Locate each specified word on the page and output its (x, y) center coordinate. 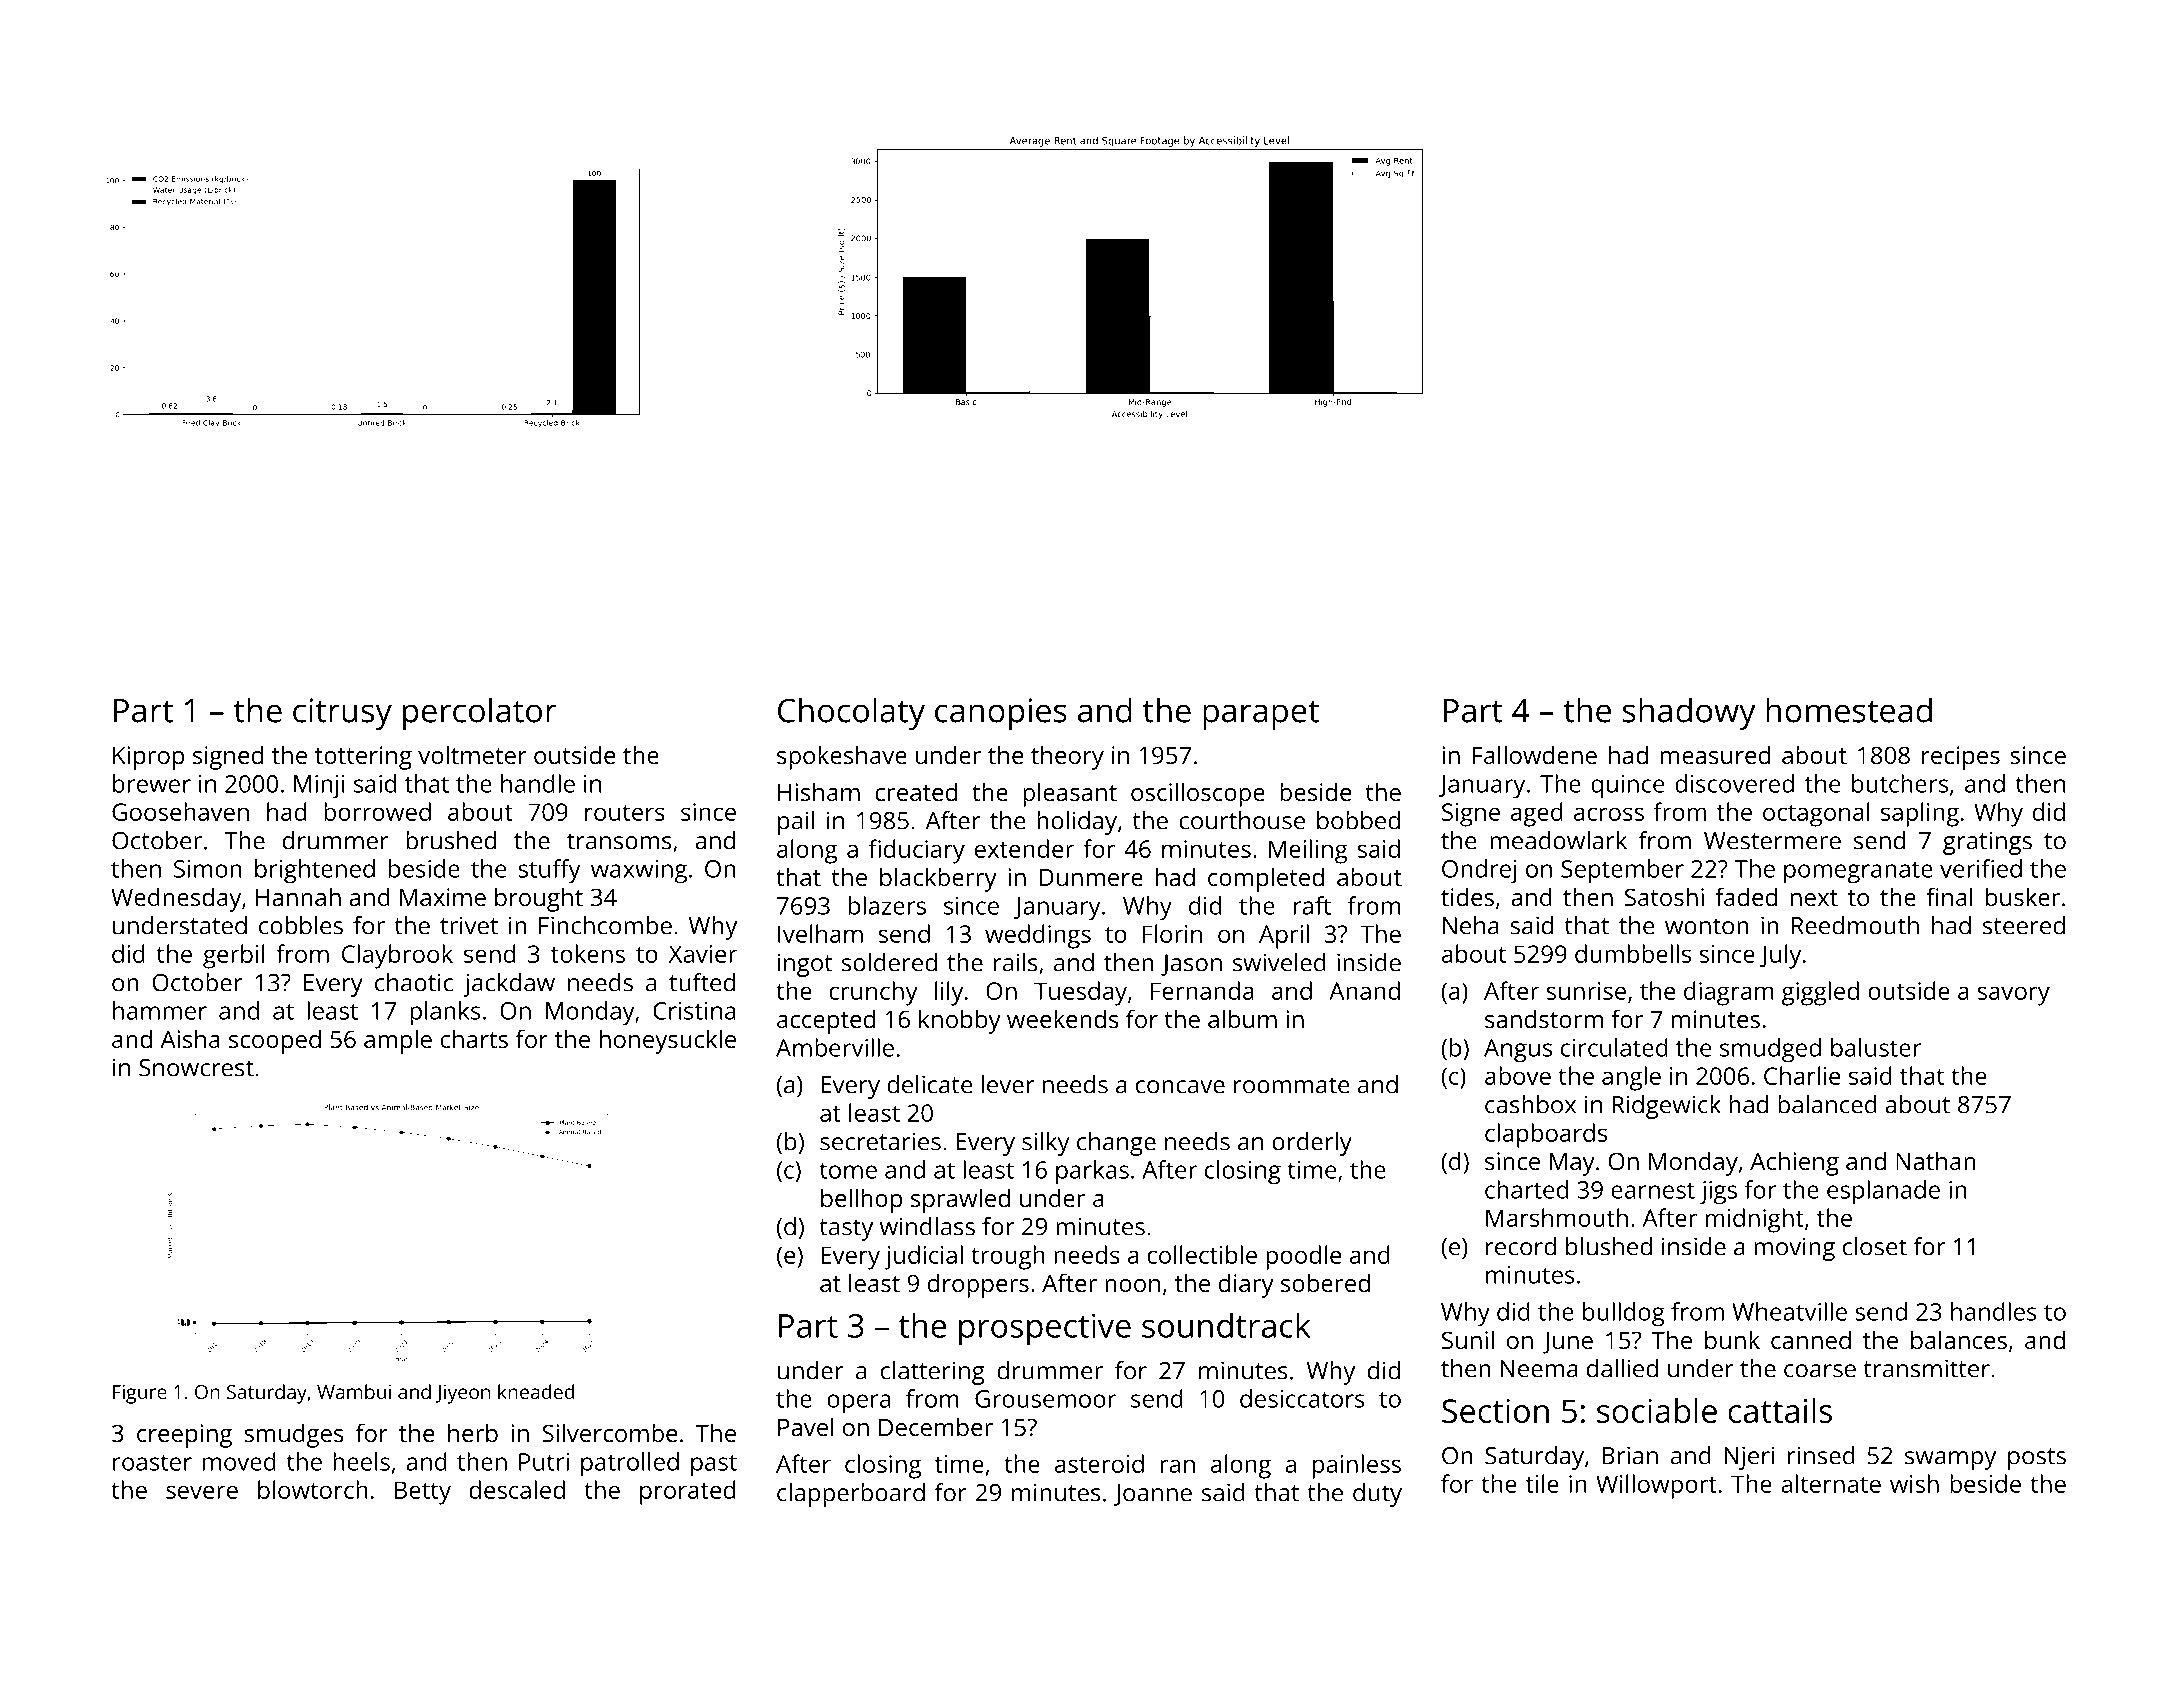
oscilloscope (1198, 794)
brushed (451, 840)
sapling (1920, 814)
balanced (1827, 1104)
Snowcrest (196, 1068)
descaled (517, 1489)
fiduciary (917, 851)
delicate (930, 1084)
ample (398, 1041)
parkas (1092, 1172)
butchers (1900, 783)
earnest (1653, 1191)
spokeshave (842, 757)
